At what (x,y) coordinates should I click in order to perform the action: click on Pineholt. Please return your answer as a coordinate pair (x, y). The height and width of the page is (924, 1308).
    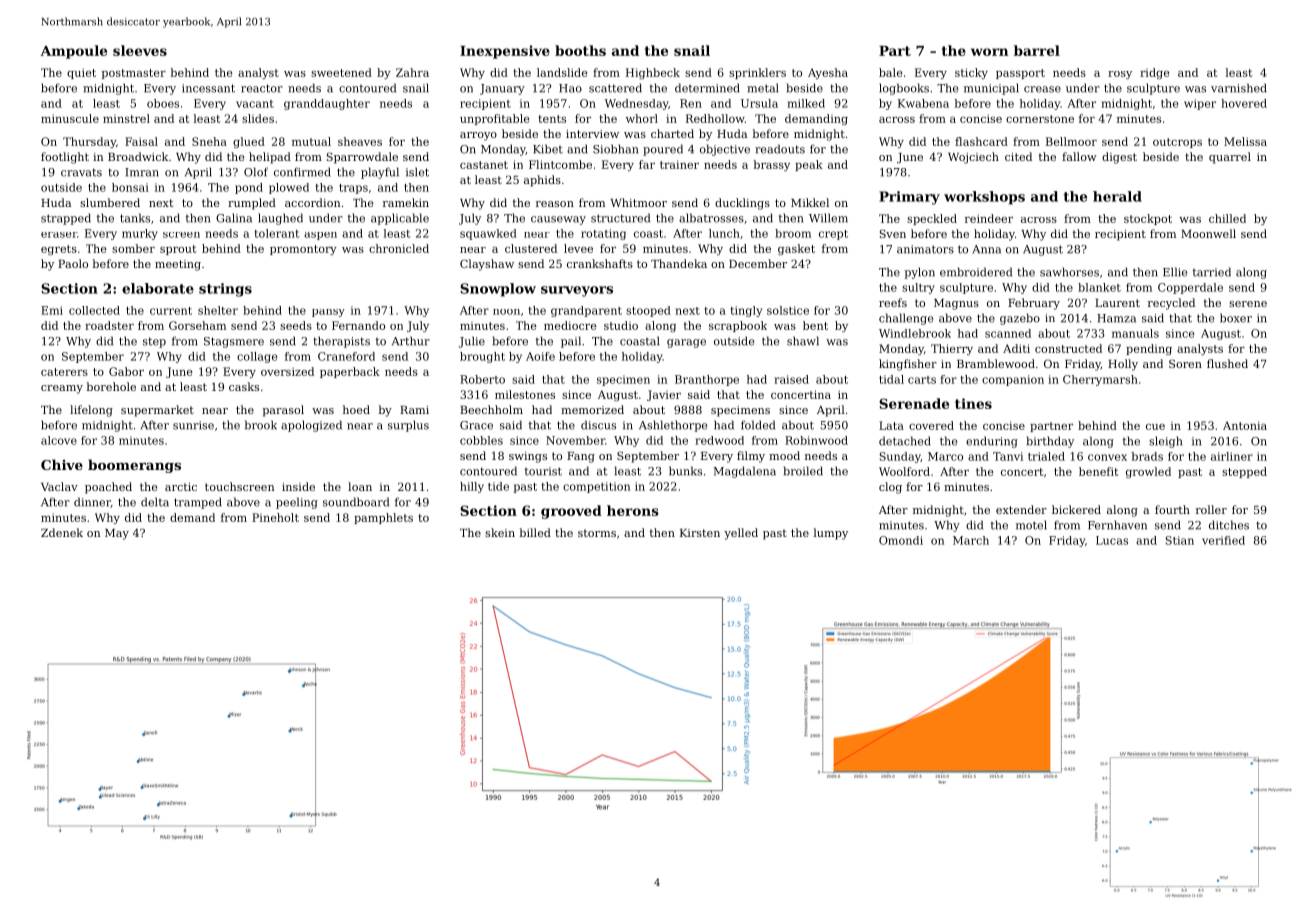
    Looking at the image, I should click on (275, 517).
